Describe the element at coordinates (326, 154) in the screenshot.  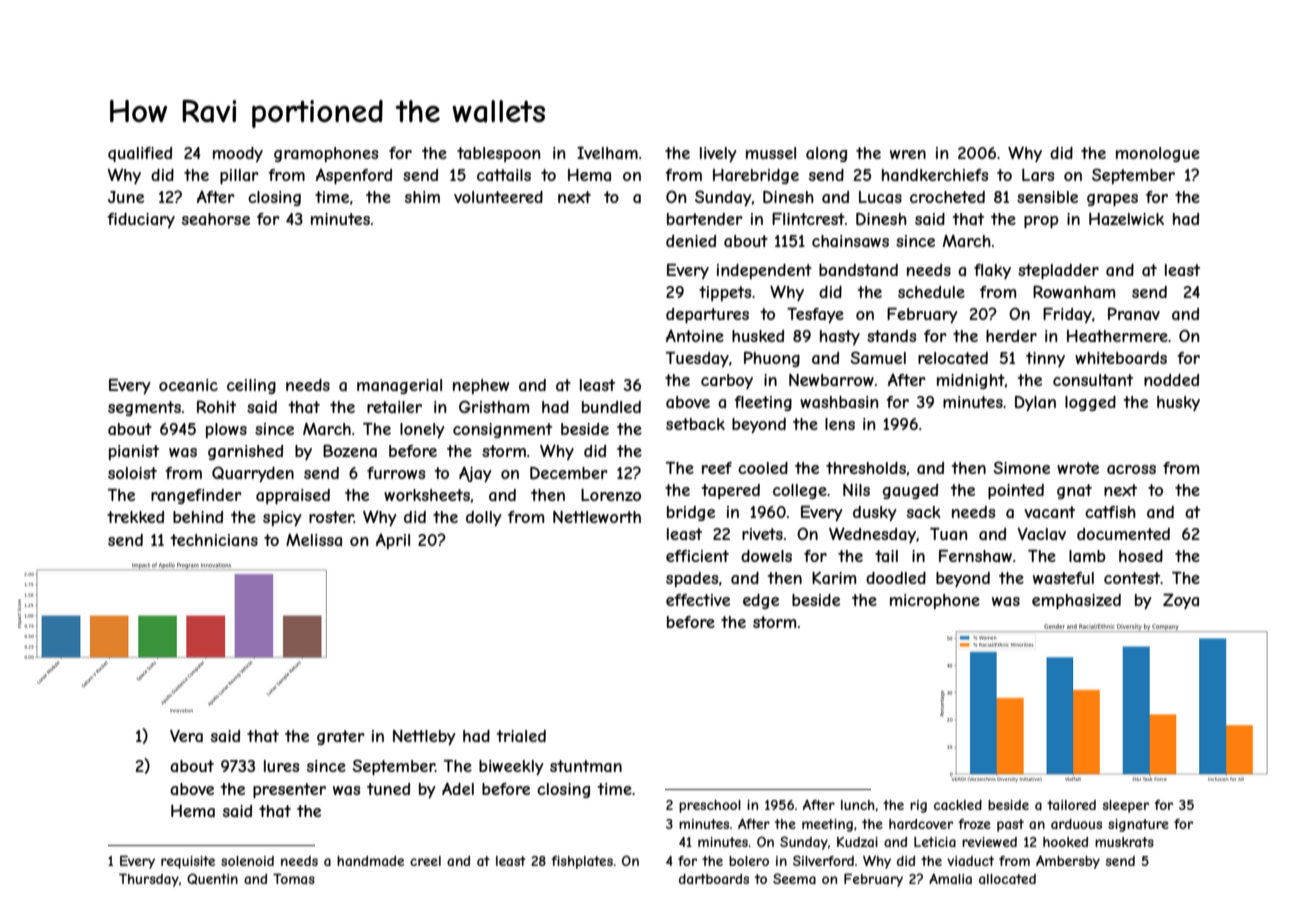
I see `gramophones` at that location.
